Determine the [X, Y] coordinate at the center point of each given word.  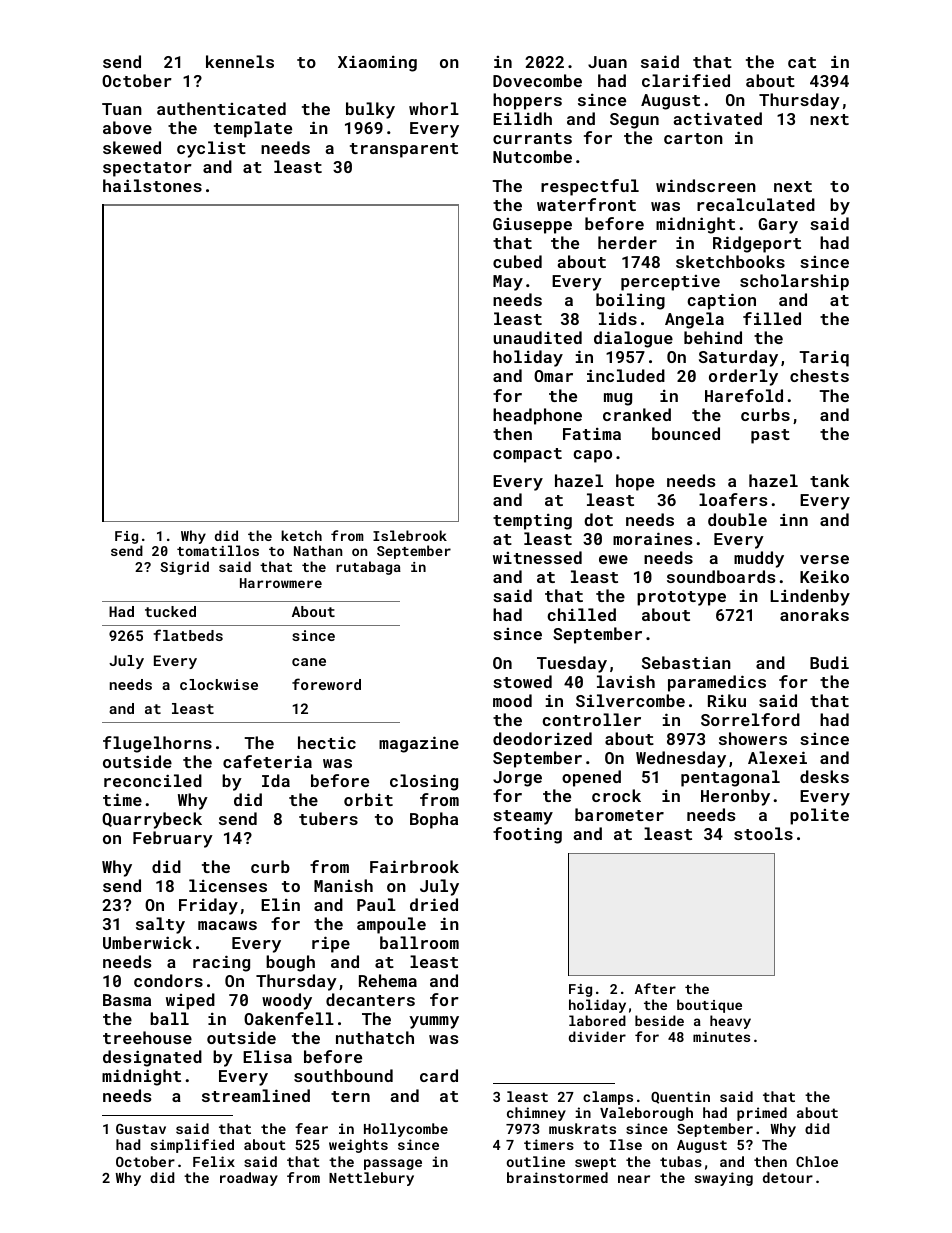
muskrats [582, 1128]
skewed [132, 147]
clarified [686, 80]
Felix [214, 1161]
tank [829, 480]
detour [788, 1177]
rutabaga [368, 568]
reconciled [153, 780]
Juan [607, 62]
